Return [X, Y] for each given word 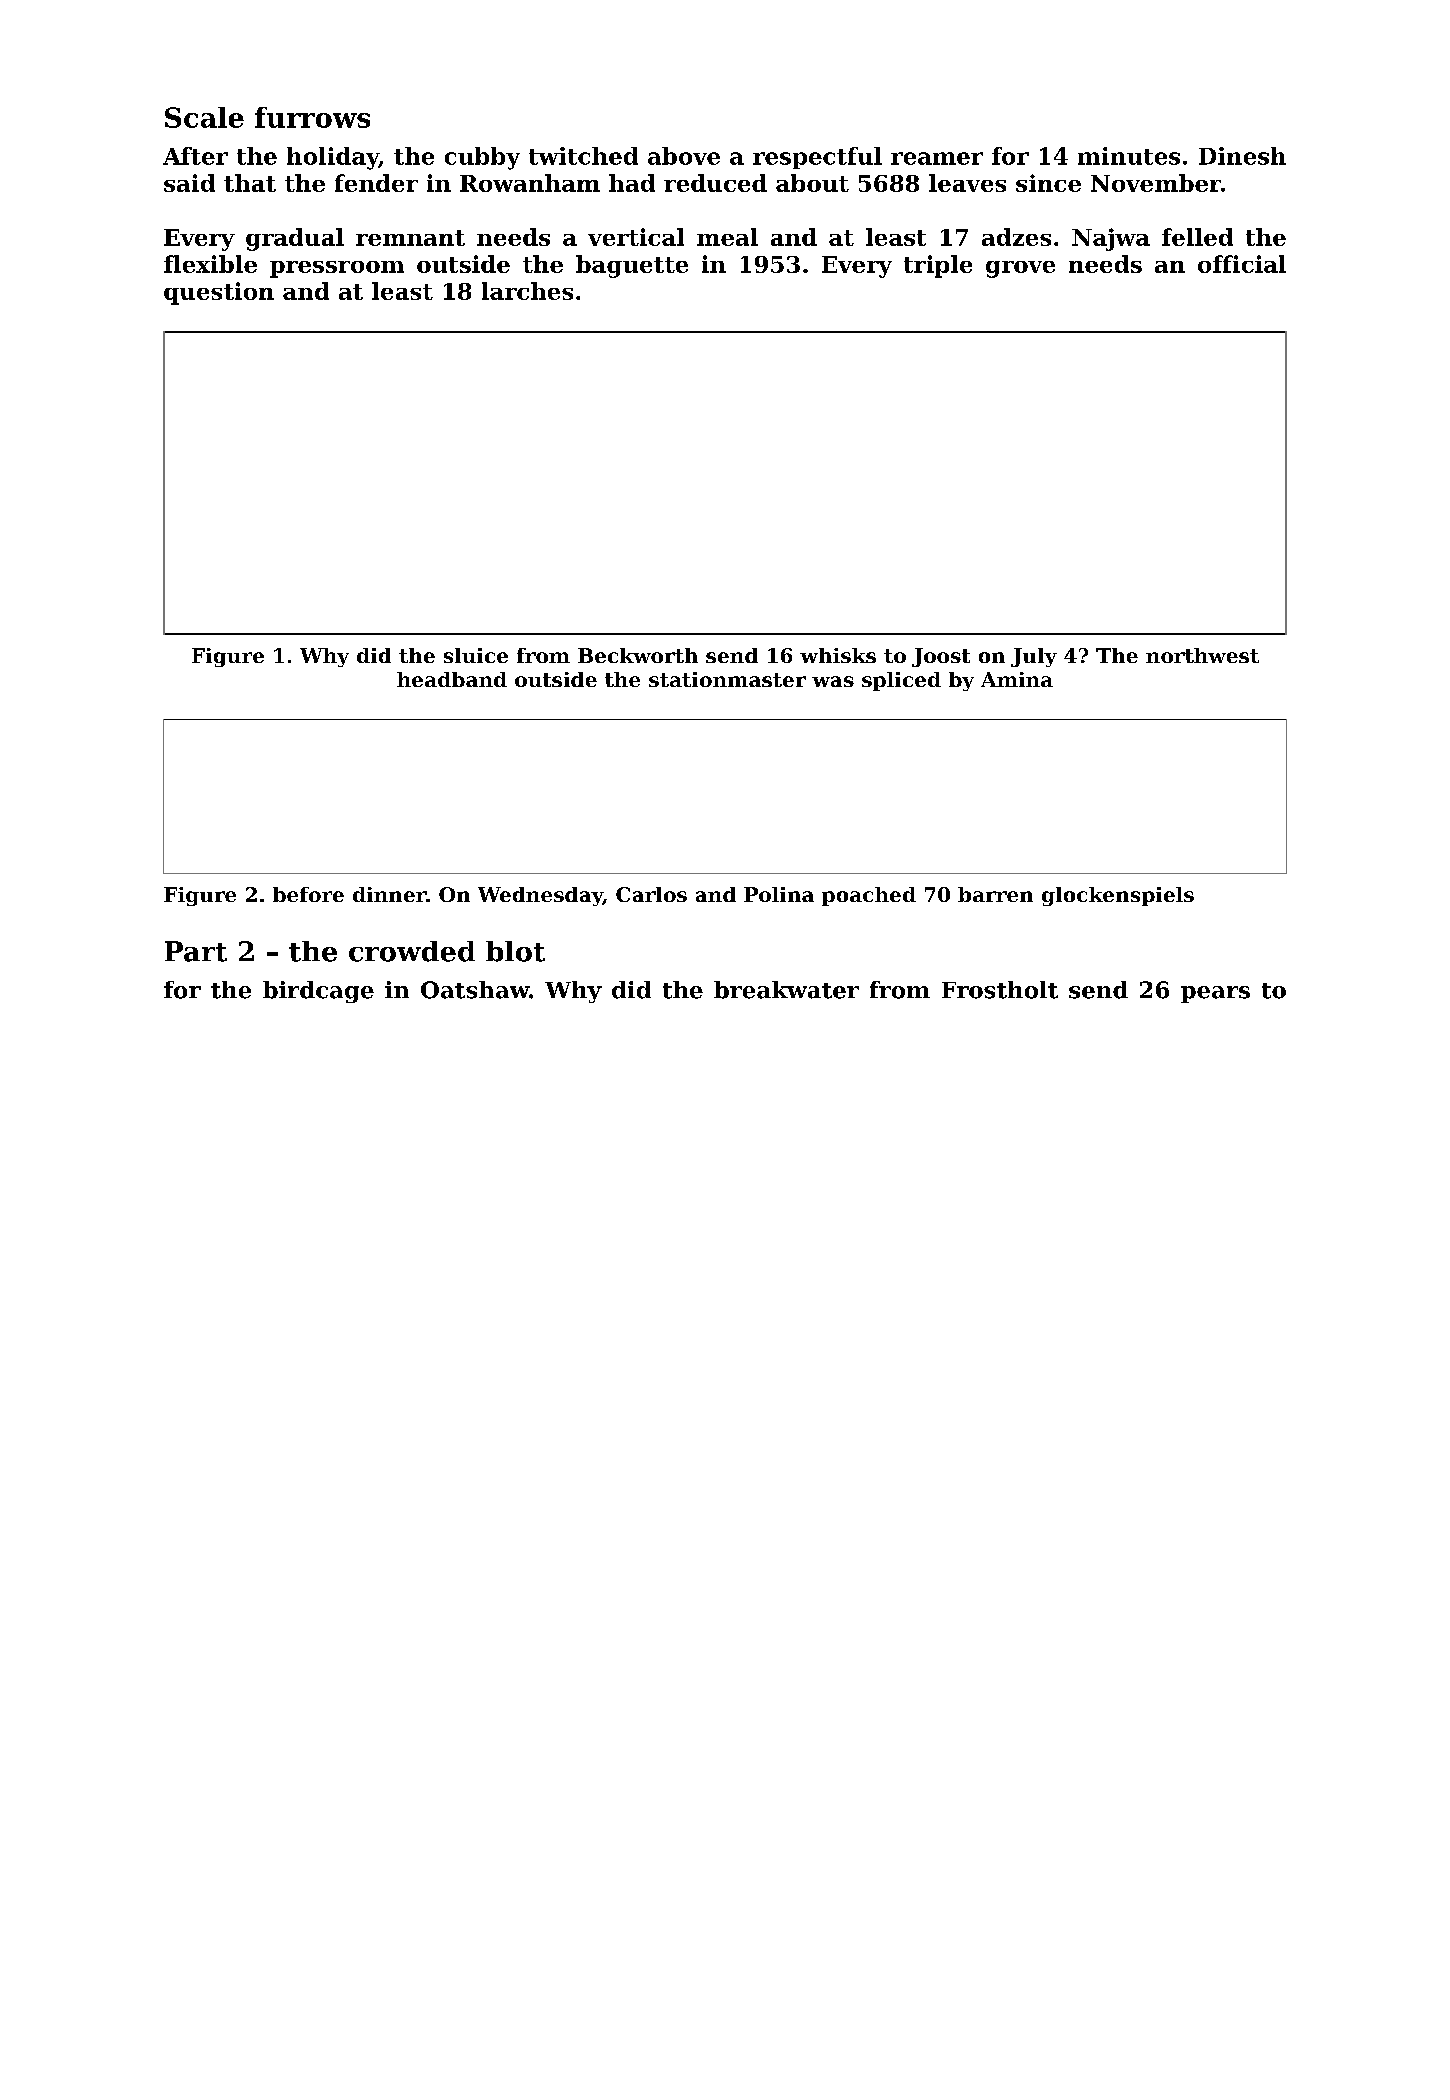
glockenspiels [1118, 896]
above [684, 156]
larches [527, 291]
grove [1020, 269]
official [1242, 264]
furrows [312, 117]
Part [196, 951]
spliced [901, 681]
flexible [210, 264]
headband [452, 679]
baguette [632, 266]
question [219, 293]
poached [869, 896]
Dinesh [1242, 156]
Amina [1017, 679]
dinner [389, 894]
